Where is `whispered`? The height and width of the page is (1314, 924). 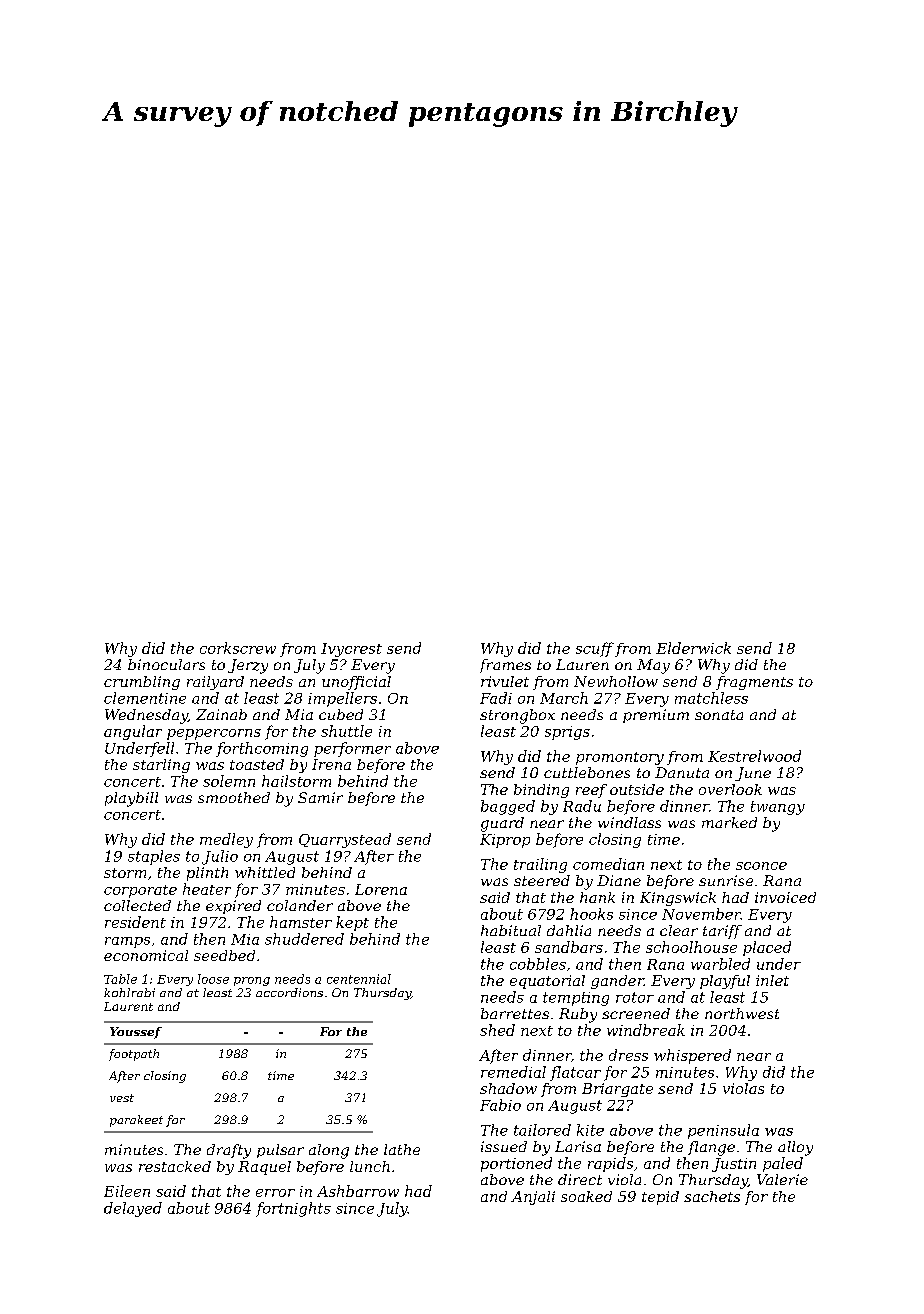 whispered is located at coordinates (692, 1056).
